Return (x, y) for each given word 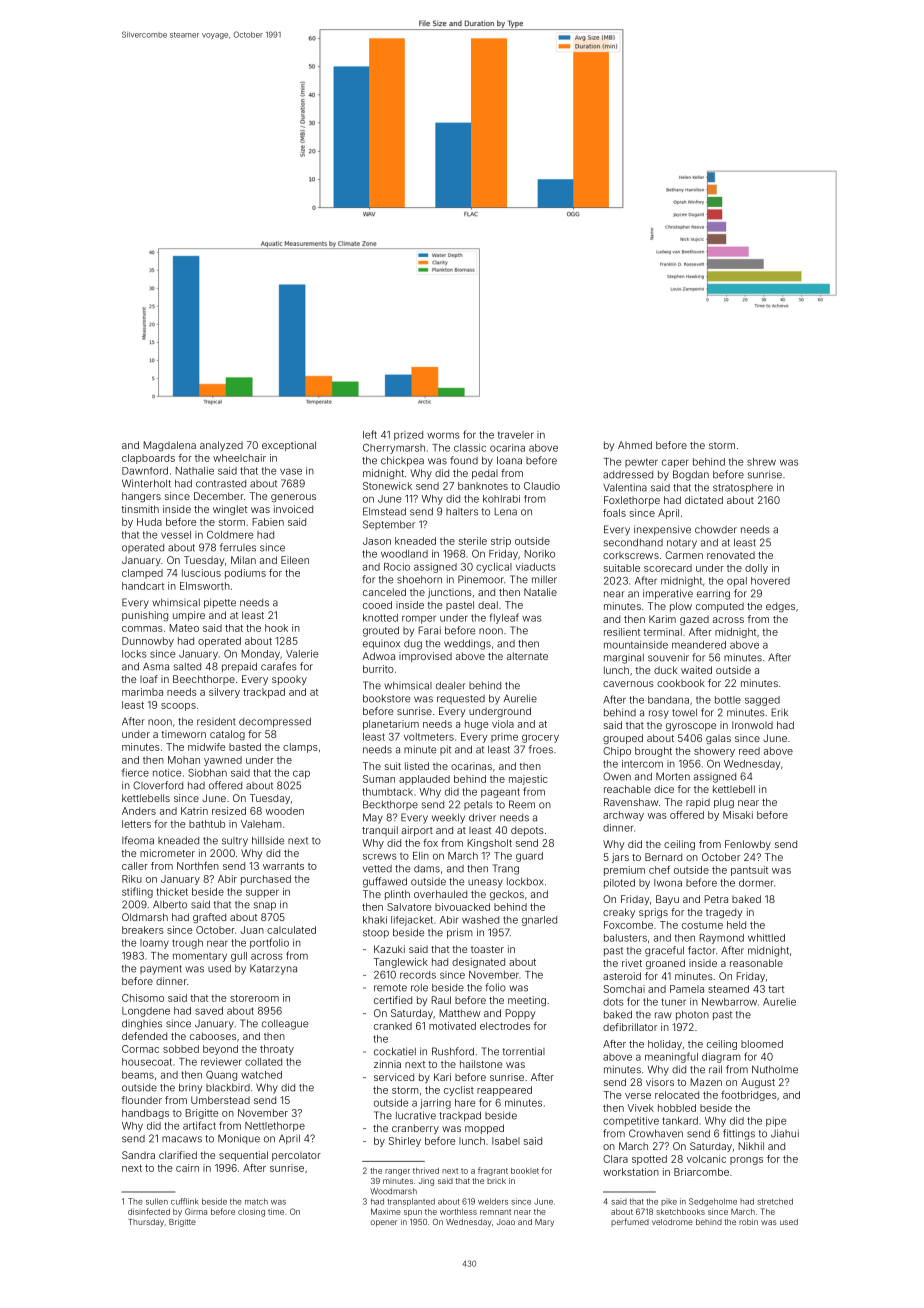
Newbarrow (729, 1002)
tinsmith (140, 509)
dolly (756, 569)
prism (460, 933)
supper (262, 893)
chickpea (402, 461)
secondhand (633, 542)
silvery (224, 693)
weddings (467, 644)
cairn (187, 1168)
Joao (506, 1222)
